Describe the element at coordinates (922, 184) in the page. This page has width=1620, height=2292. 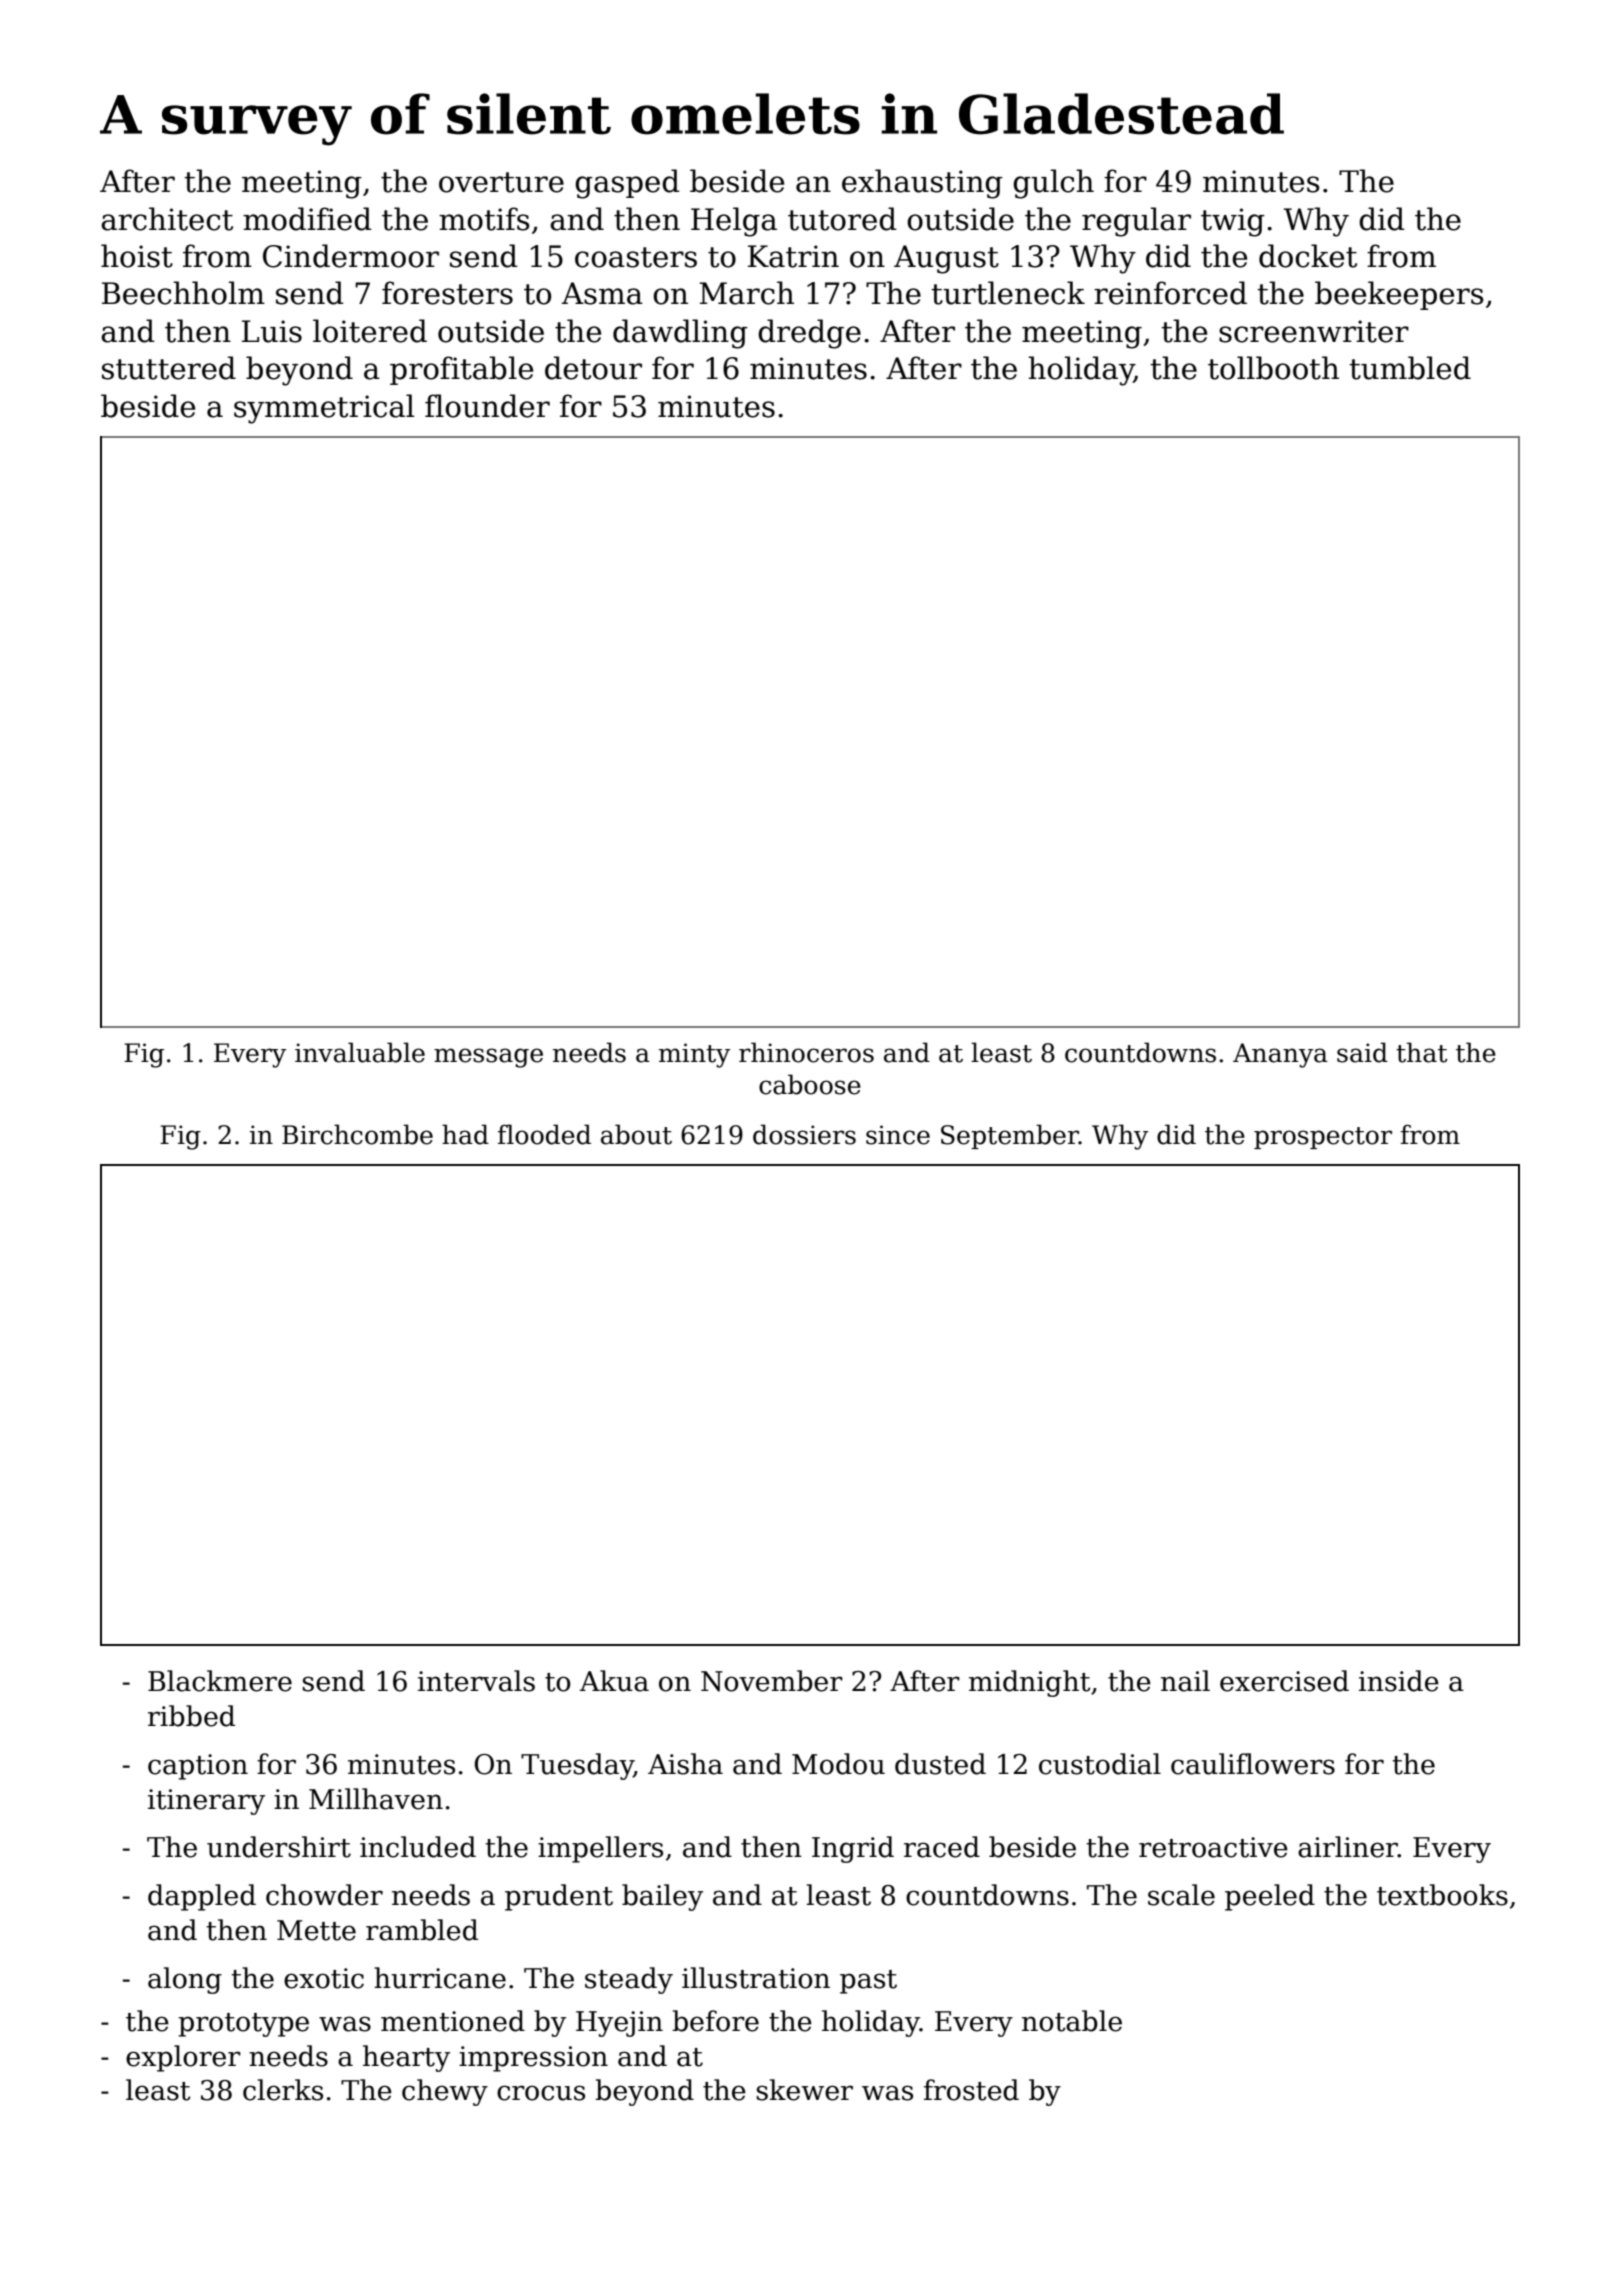
I see `exhausting` at that location.
